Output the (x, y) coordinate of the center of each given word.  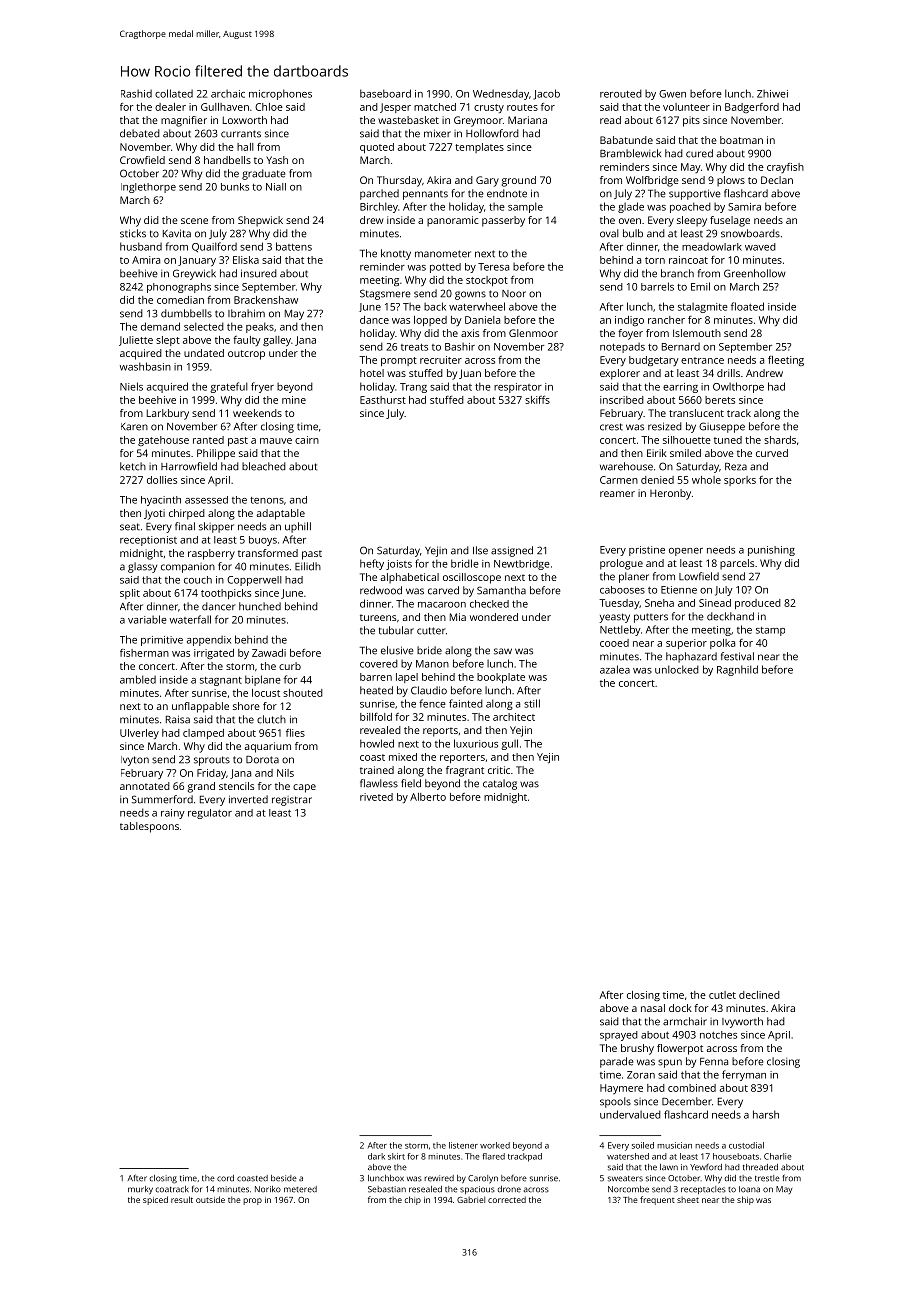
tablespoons (149, 827)
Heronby (670, 494)
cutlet (722, 995)
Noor (514, 294)
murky (140, 1190)
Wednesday (501, 94)
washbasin (145, 366)
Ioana (749, 1189)
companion (188, 568)
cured (699, 153)
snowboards (750, 233)
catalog (500, 784)
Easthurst (383, 400)
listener (463, 1145)
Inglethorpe (148, 188)
